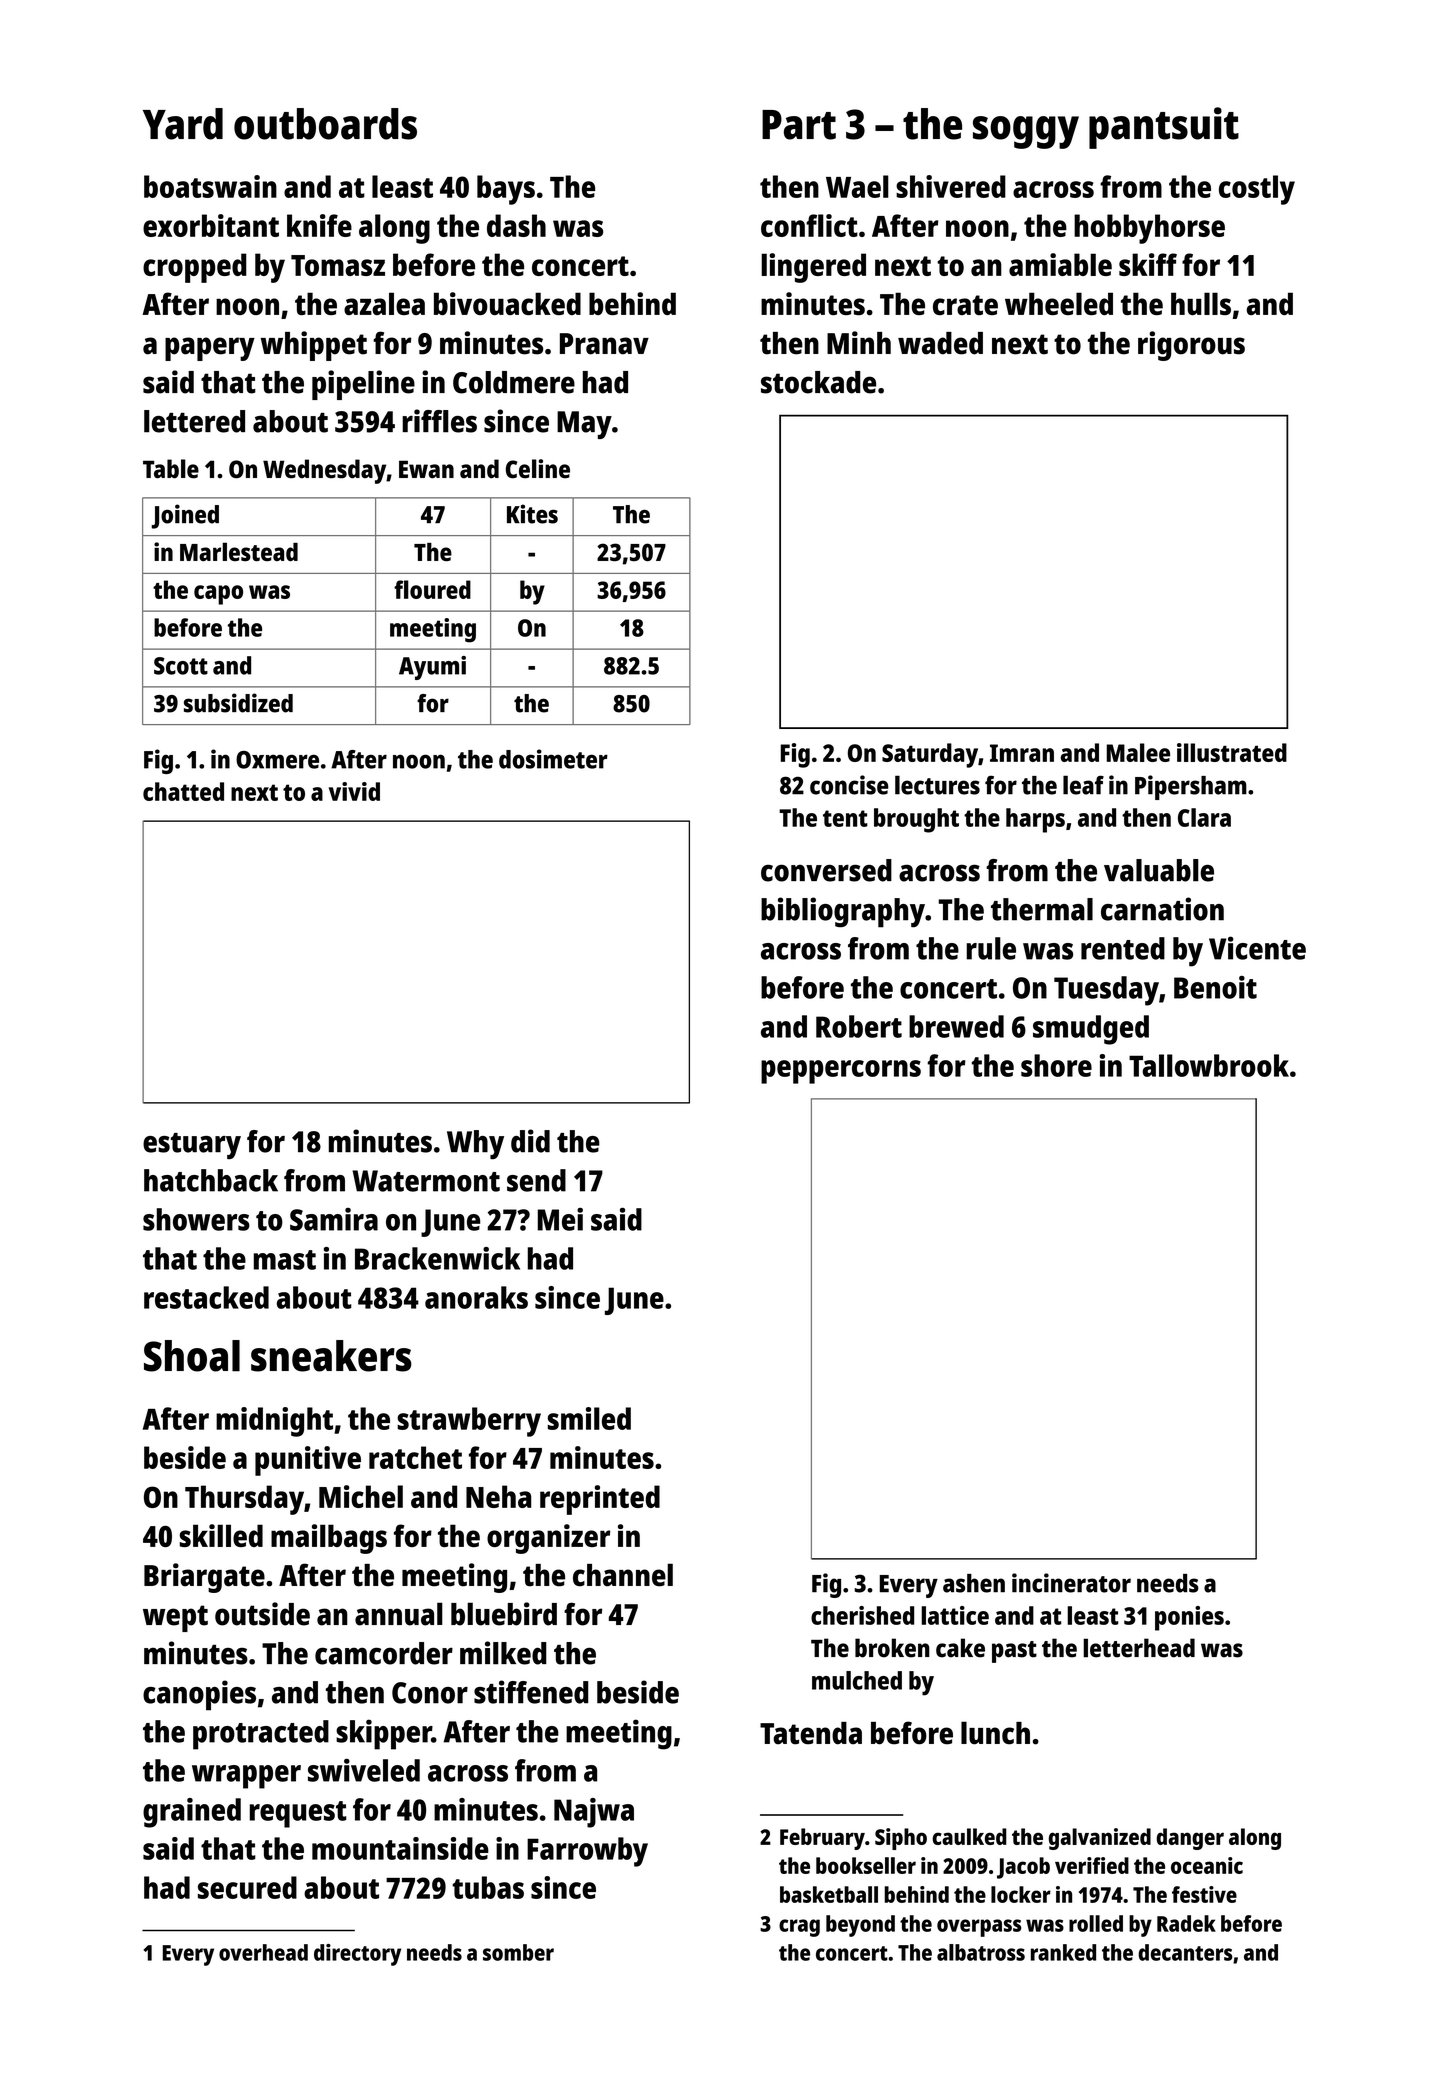  Describe the element at coordinates (940, 343) in the screenshot. I see `waded` at that location.
